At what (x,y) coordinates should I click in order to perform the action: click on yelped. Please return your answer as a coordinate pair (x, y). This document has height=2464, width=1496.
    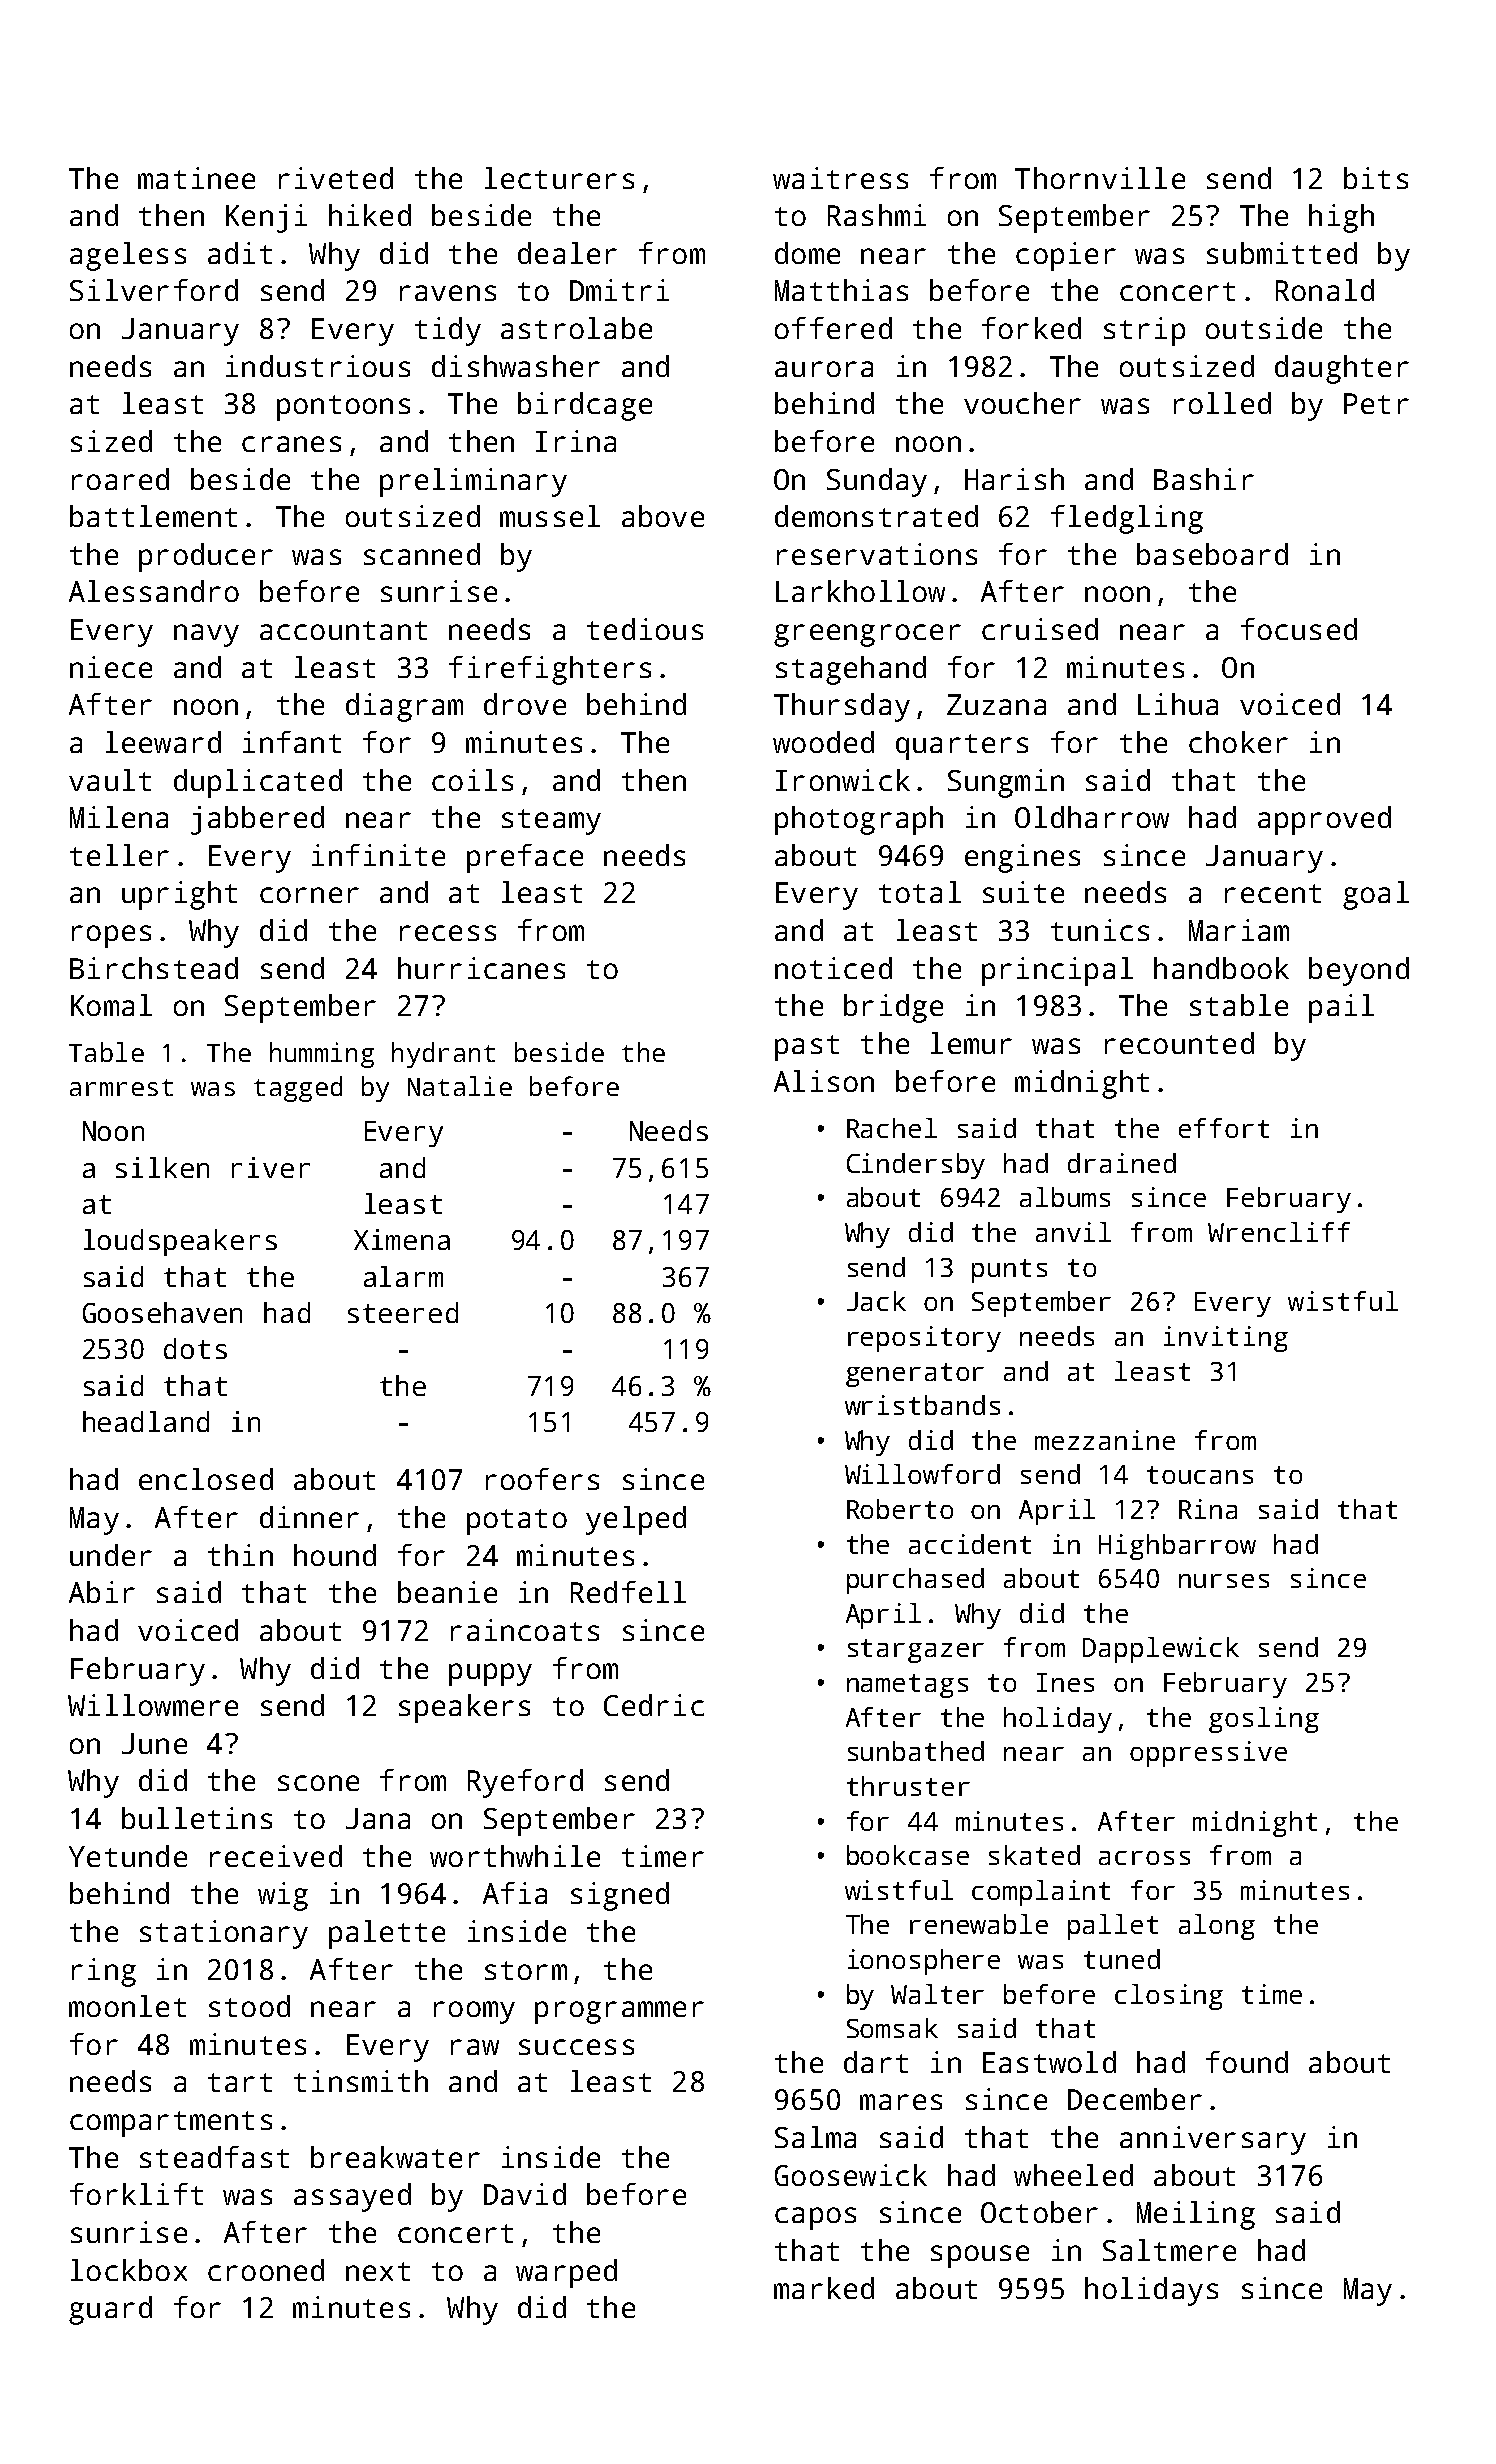
    Looking at the image, I should click on (636, 1520).
